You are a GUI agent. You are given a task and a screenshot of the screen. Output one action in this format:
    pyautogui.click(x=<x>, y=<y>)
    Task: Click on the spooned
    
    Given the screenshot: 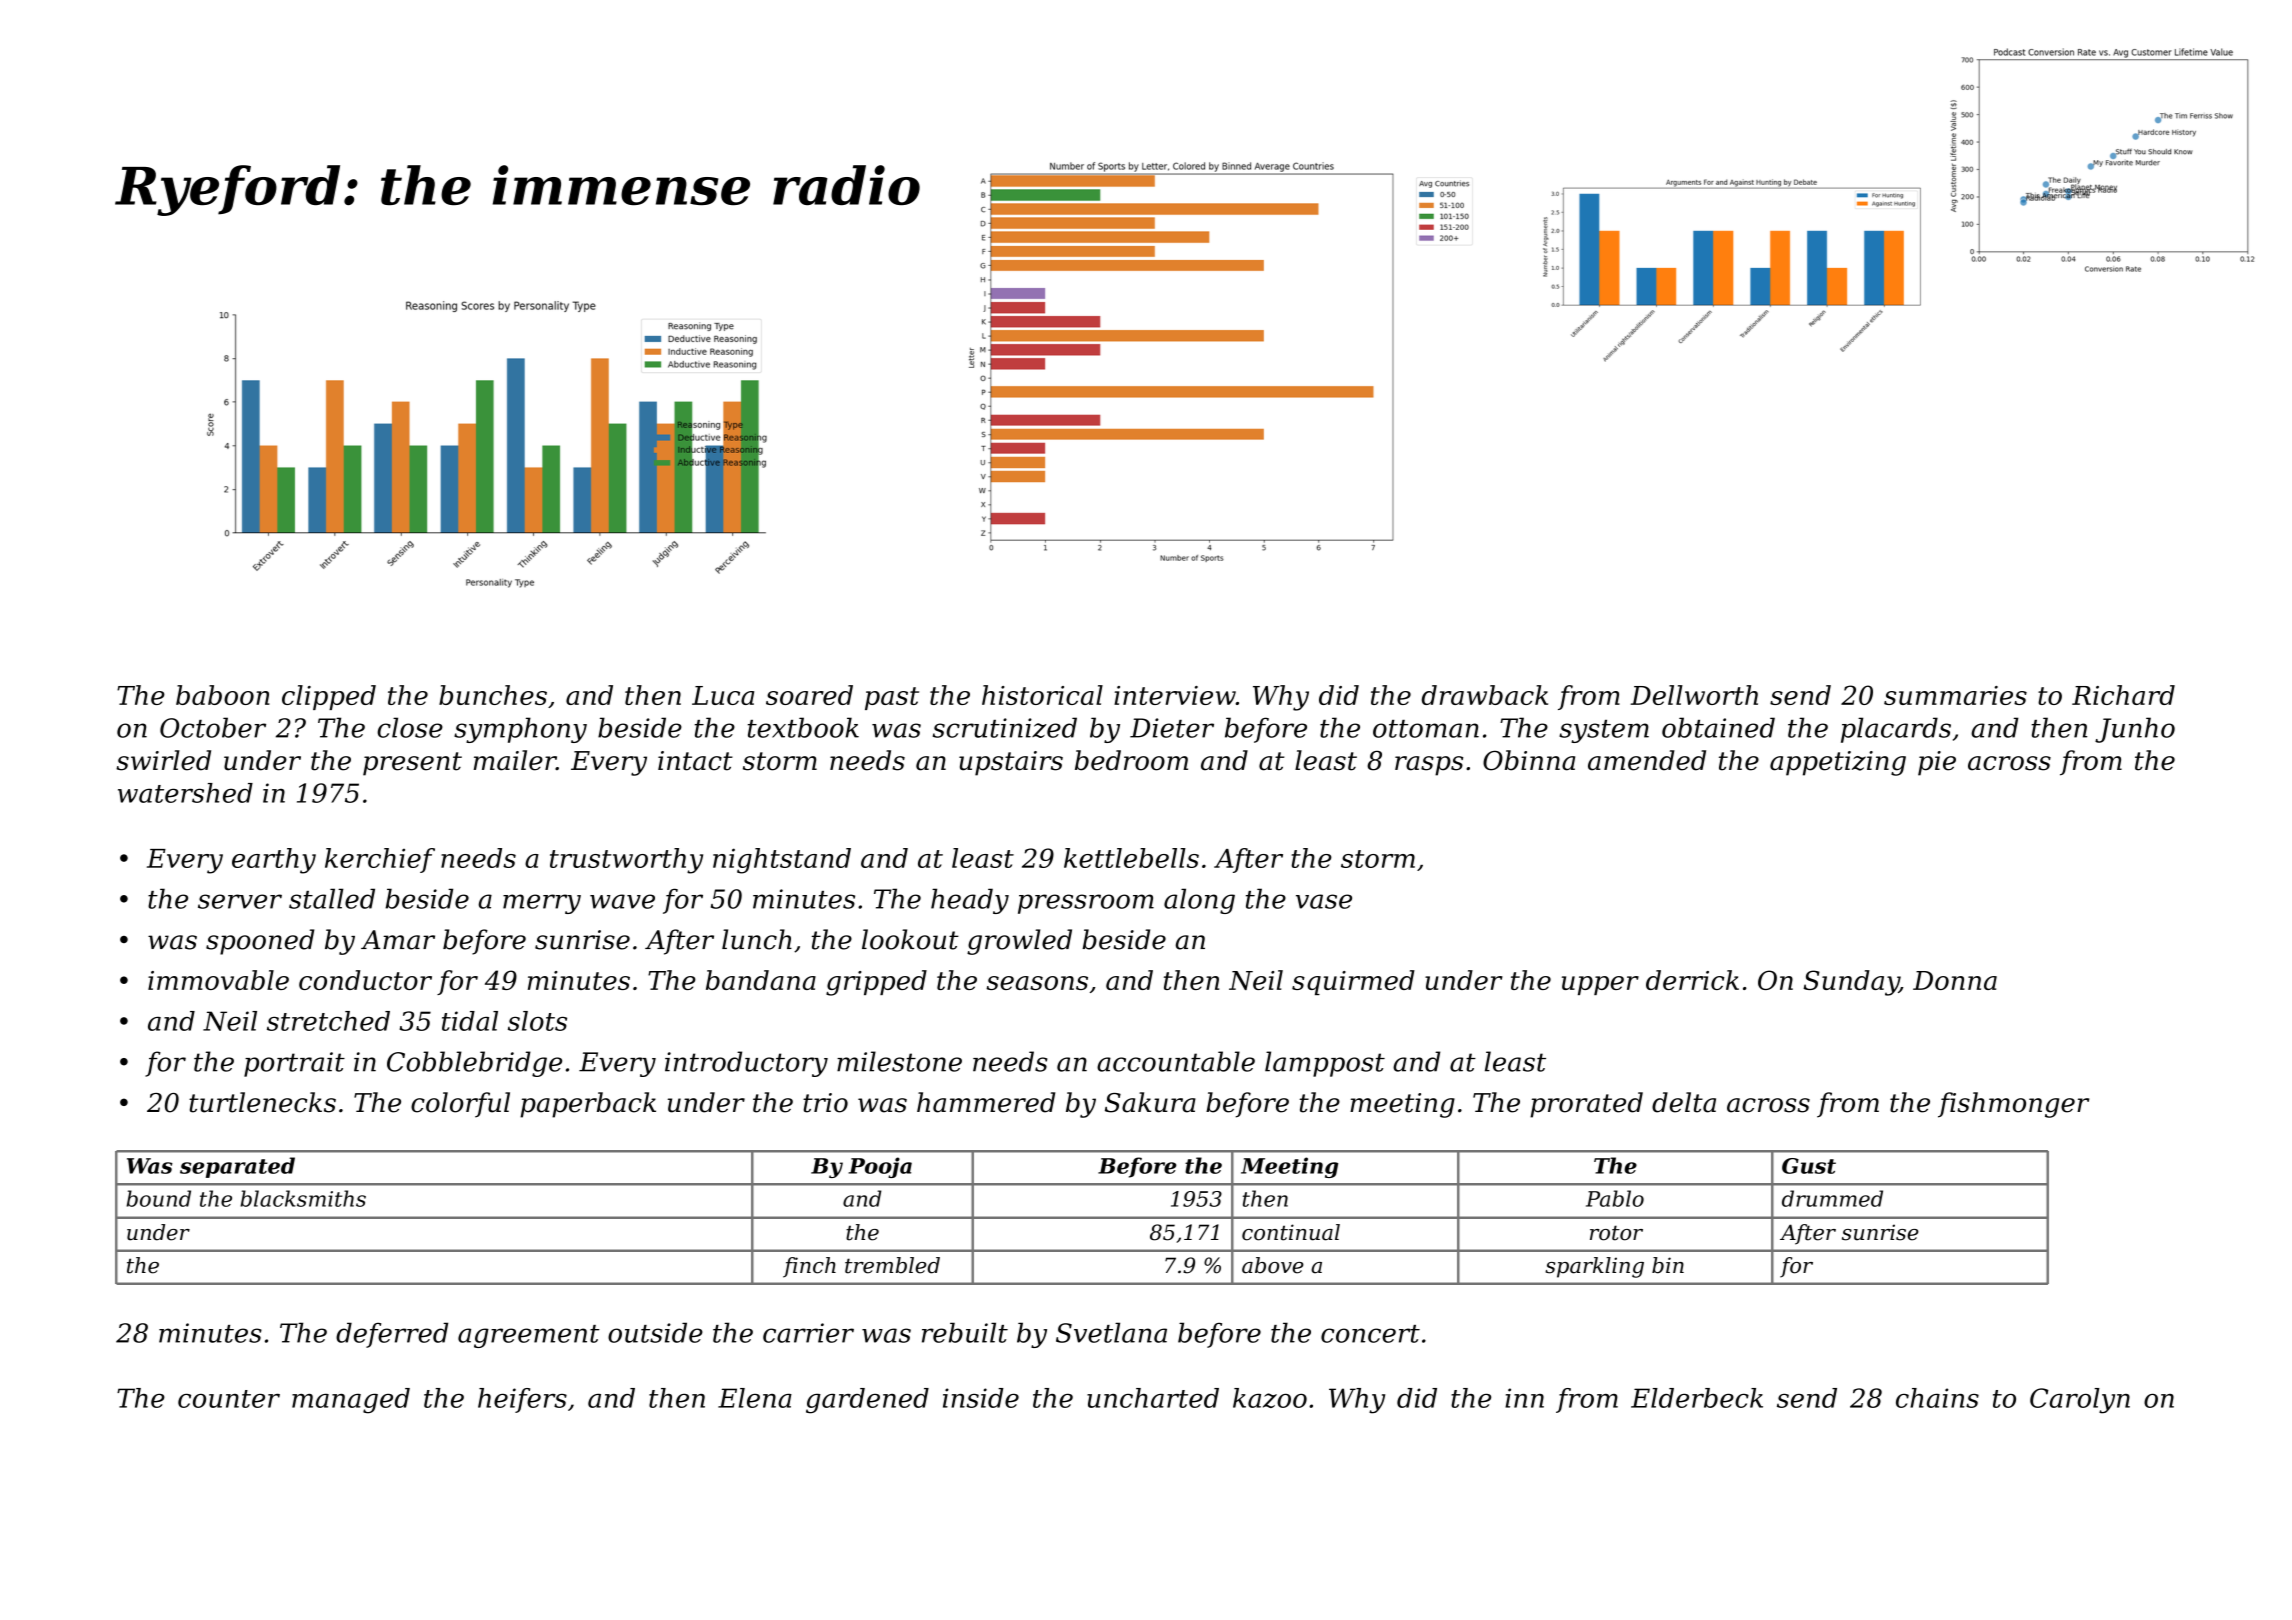 What is the action you would take?
    pyautogui.click(x=260, y=942)
